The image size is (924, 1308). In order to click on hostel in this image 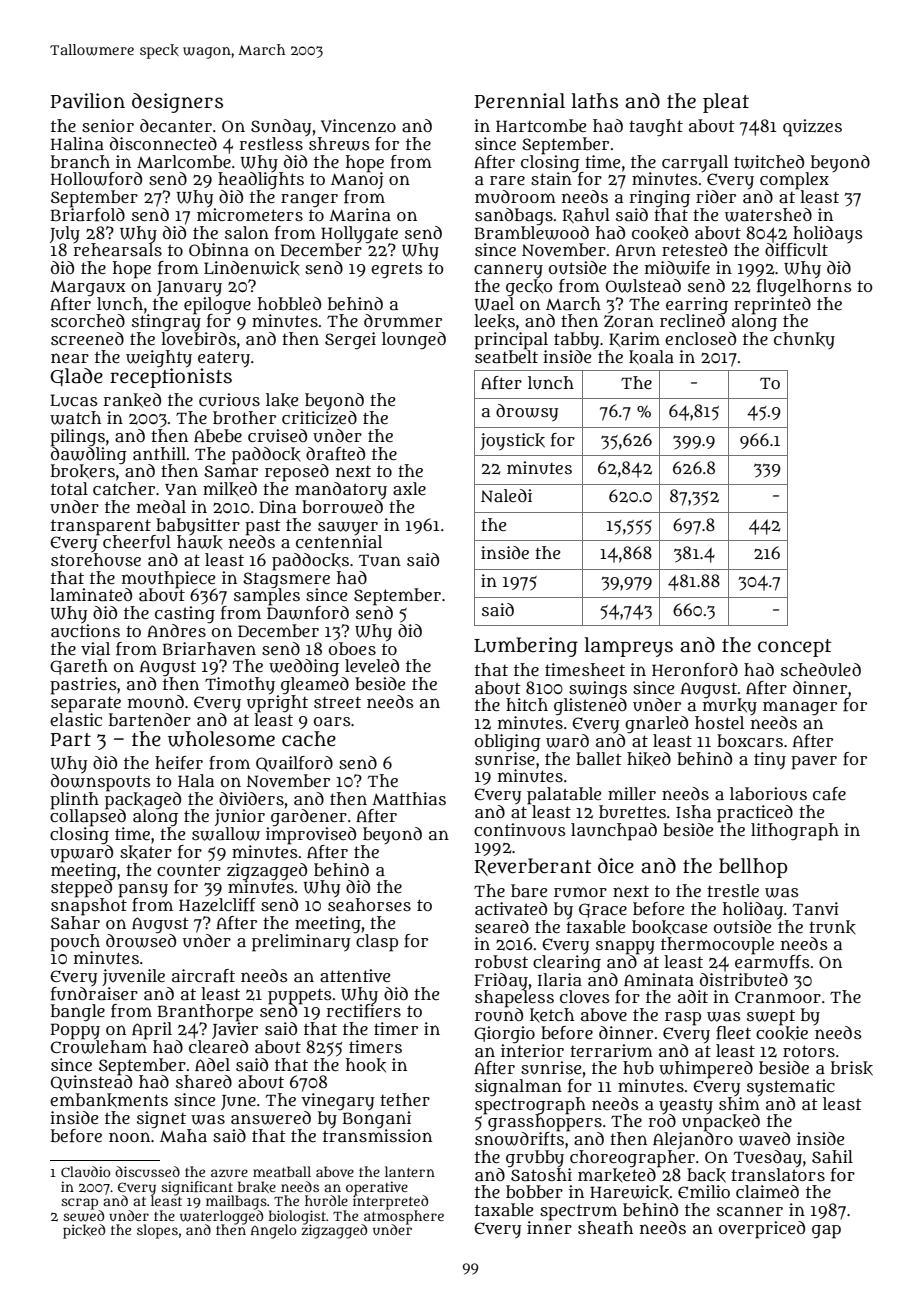, I will do `click(719, 722)`.
